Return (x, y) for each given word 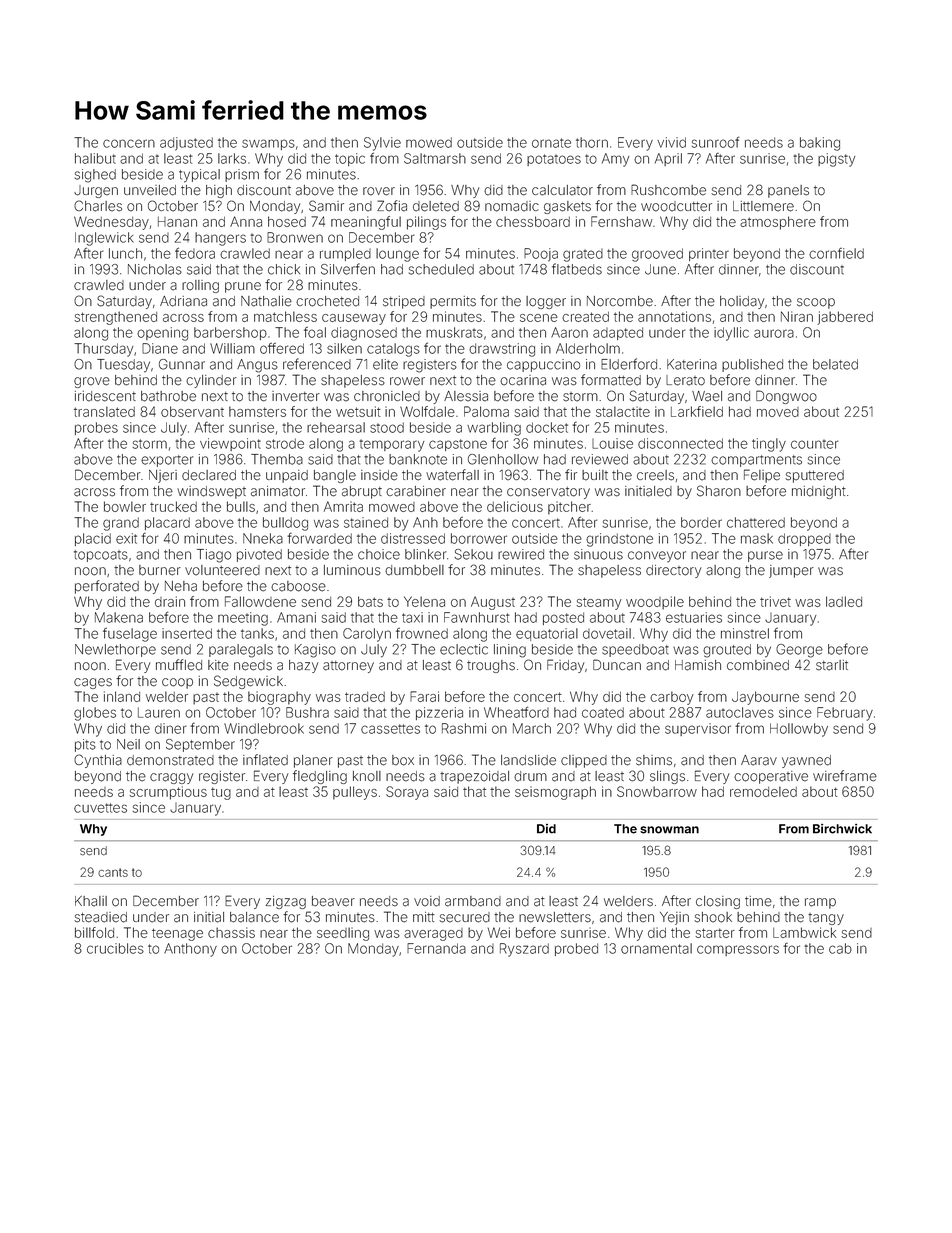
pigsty (836, 160)
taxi (412, 617)
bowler (125, 506)
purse (765, 556)
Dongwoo (786, 397)
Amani (296, 617)
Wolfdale (427, 411)
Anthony (190, 950)
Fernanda (436, 948)
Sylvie (382, 144)
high (219, 191)
